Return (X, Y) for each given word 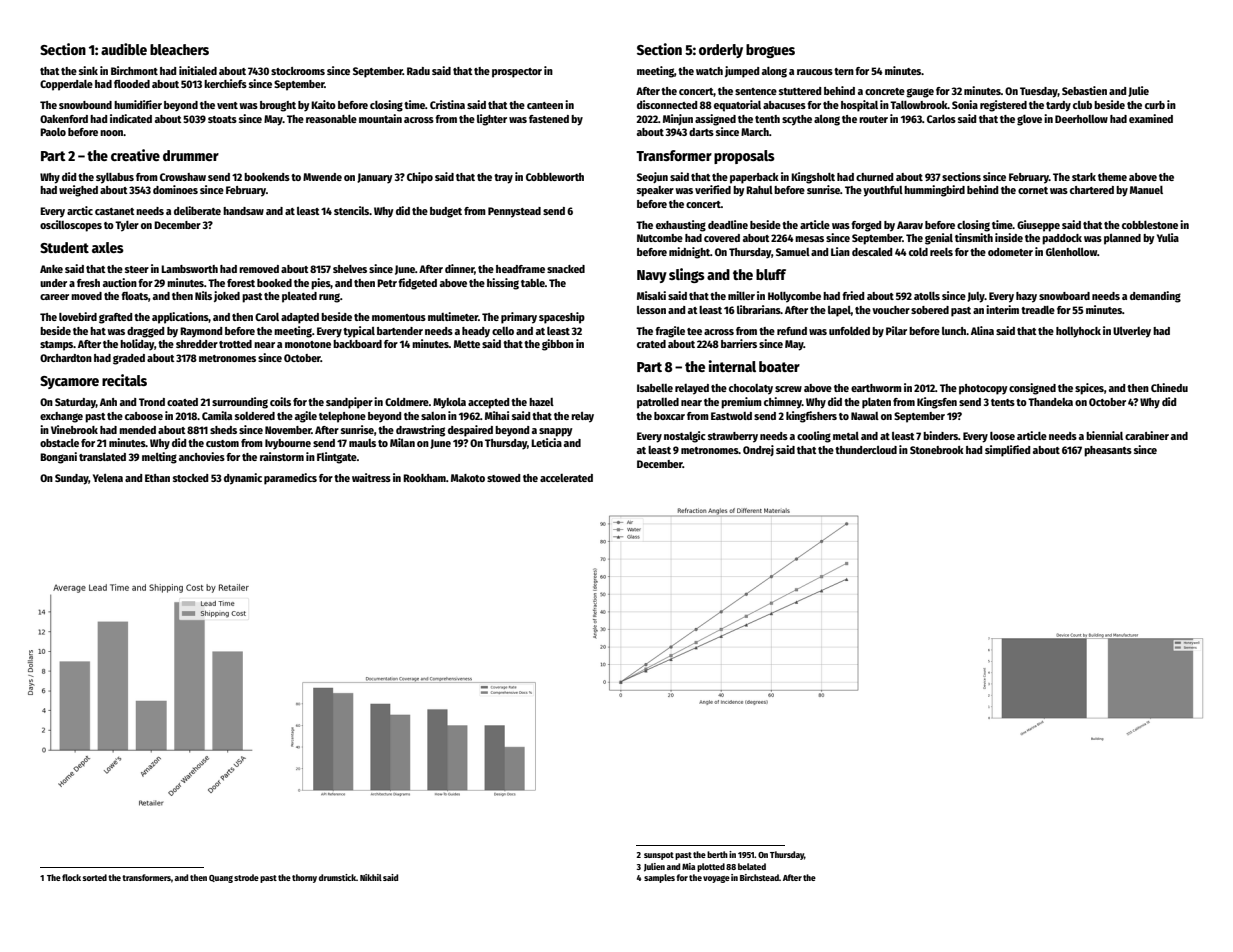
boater (779, 366)
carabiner (1147, 435)
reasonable (331, 119)
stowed (503, 478)
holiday (137, 345)
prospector (517, 73)
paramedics (290, 479)
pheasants (1108, 451)
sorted (95, 877)
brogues (770, 51)
